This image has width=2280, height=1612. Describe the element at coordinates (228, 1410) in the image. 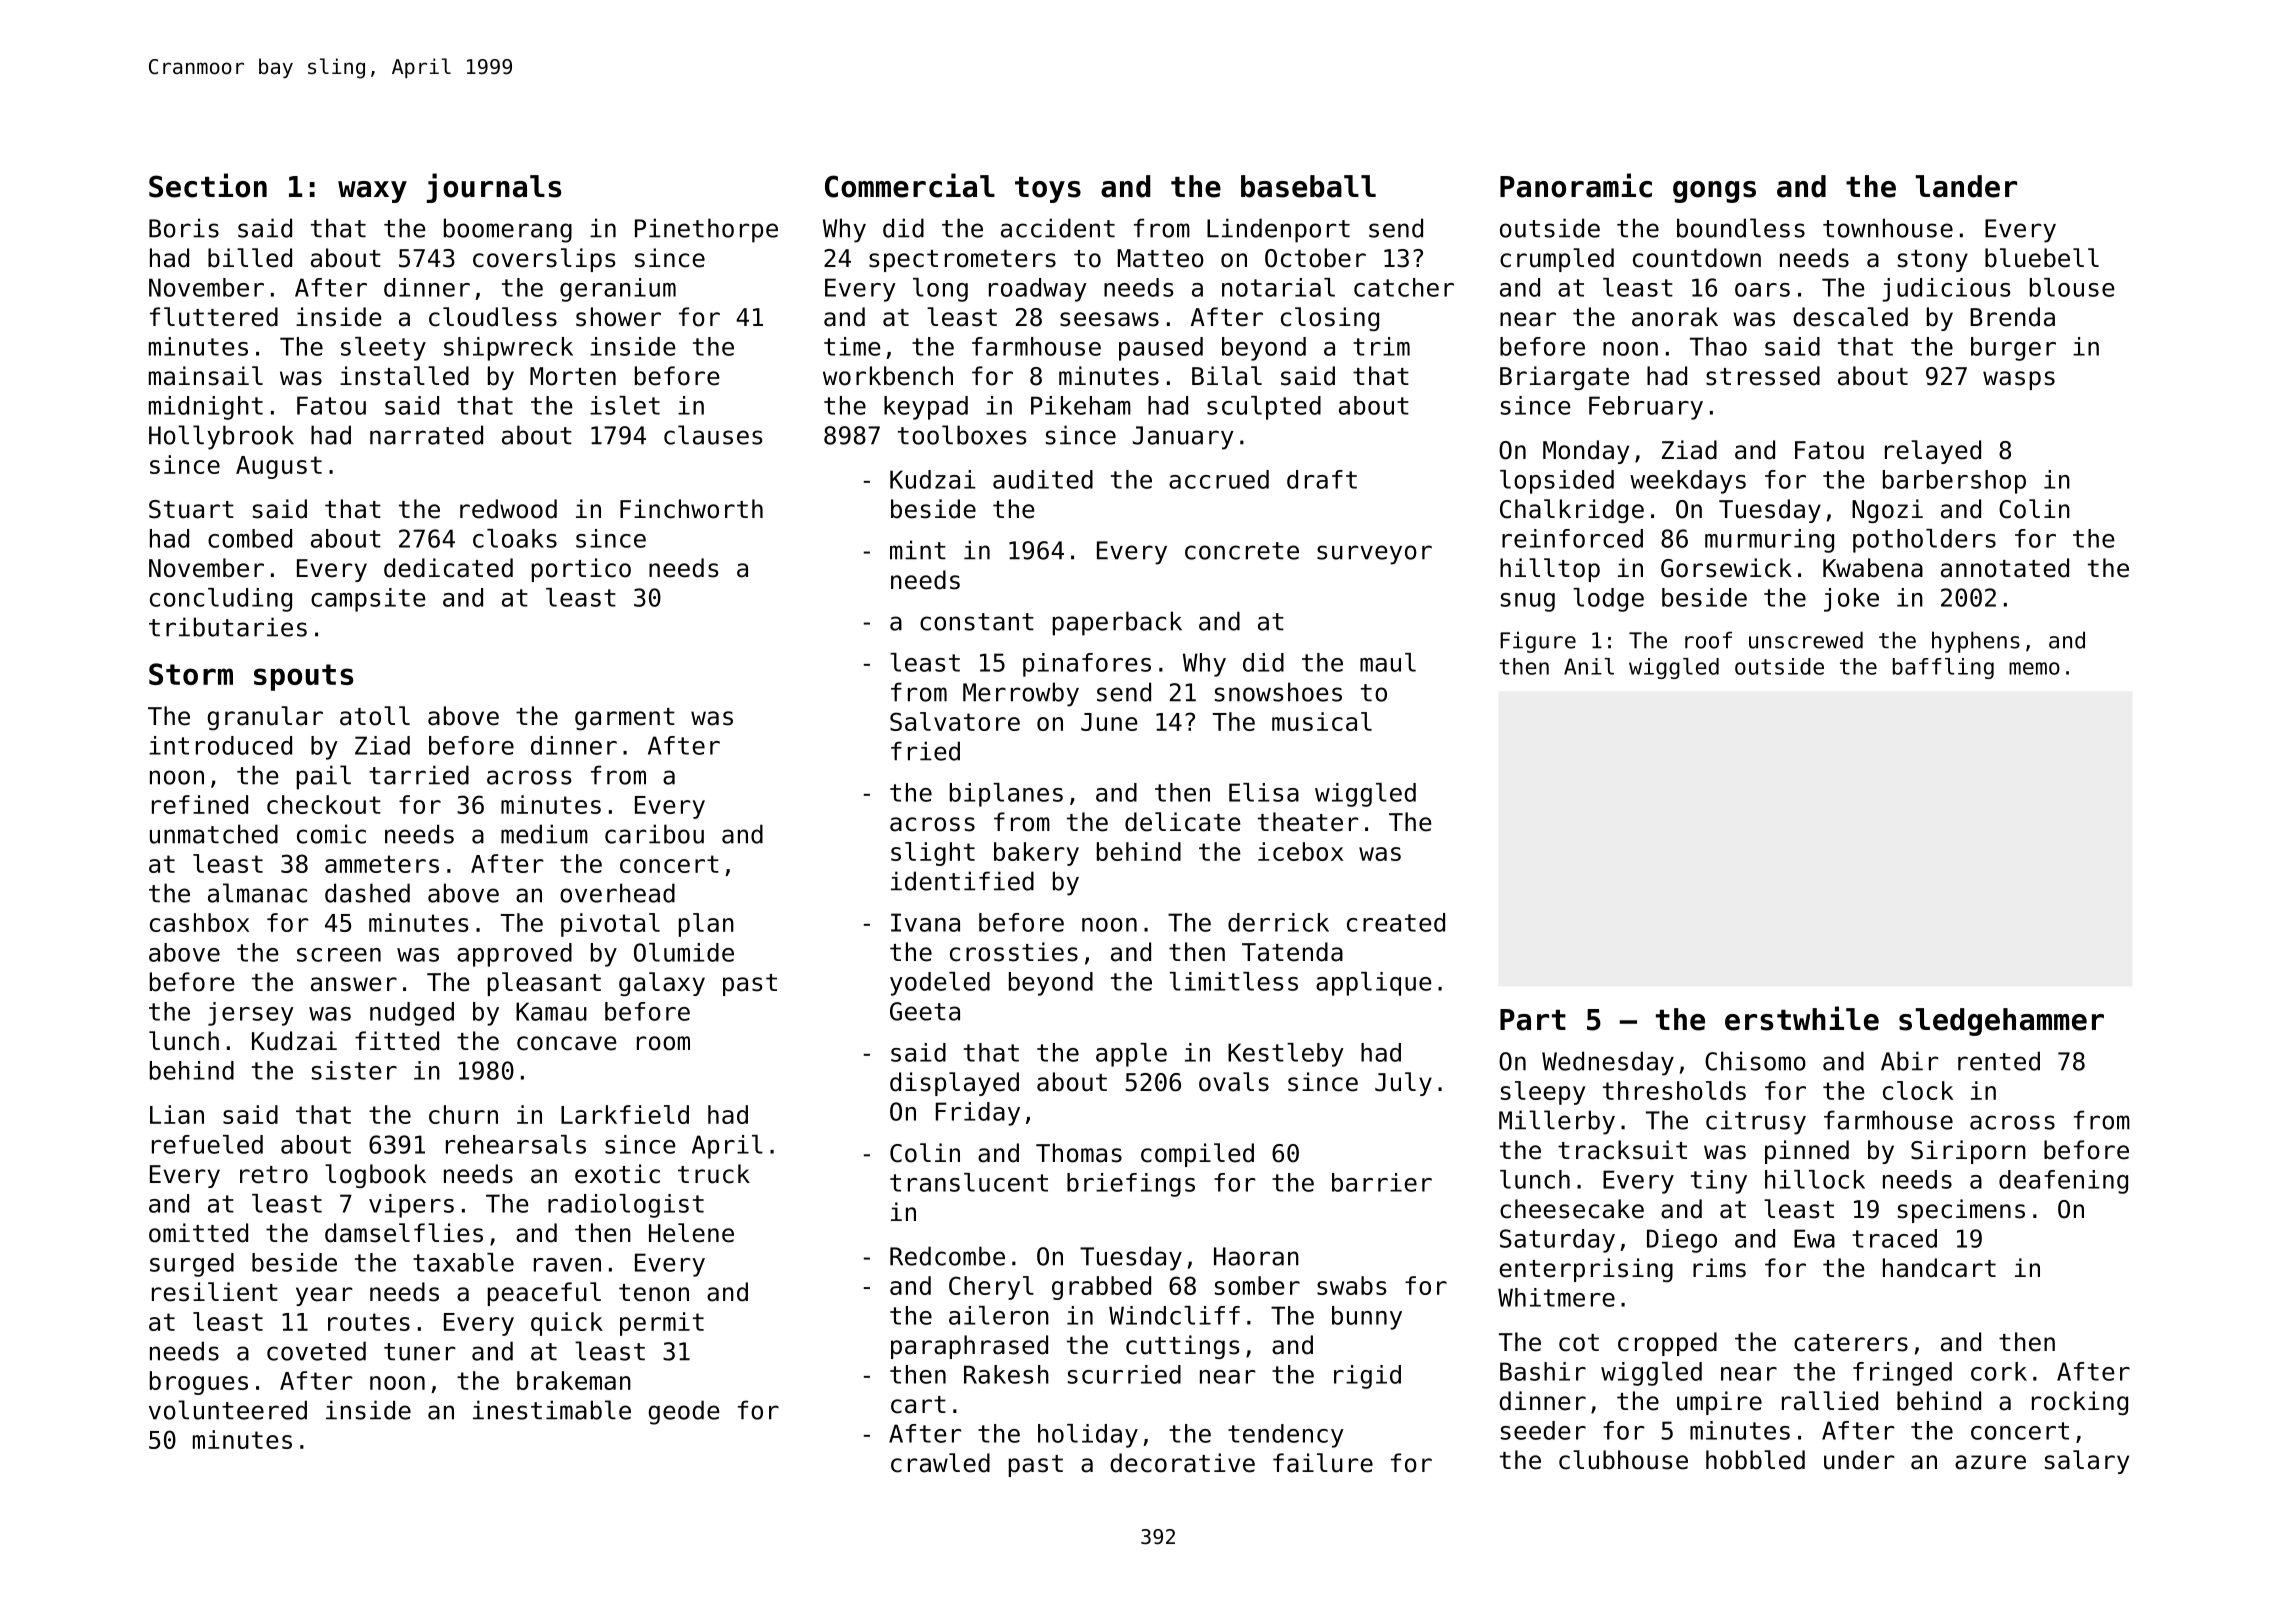

I see `volunteered` at that location.
